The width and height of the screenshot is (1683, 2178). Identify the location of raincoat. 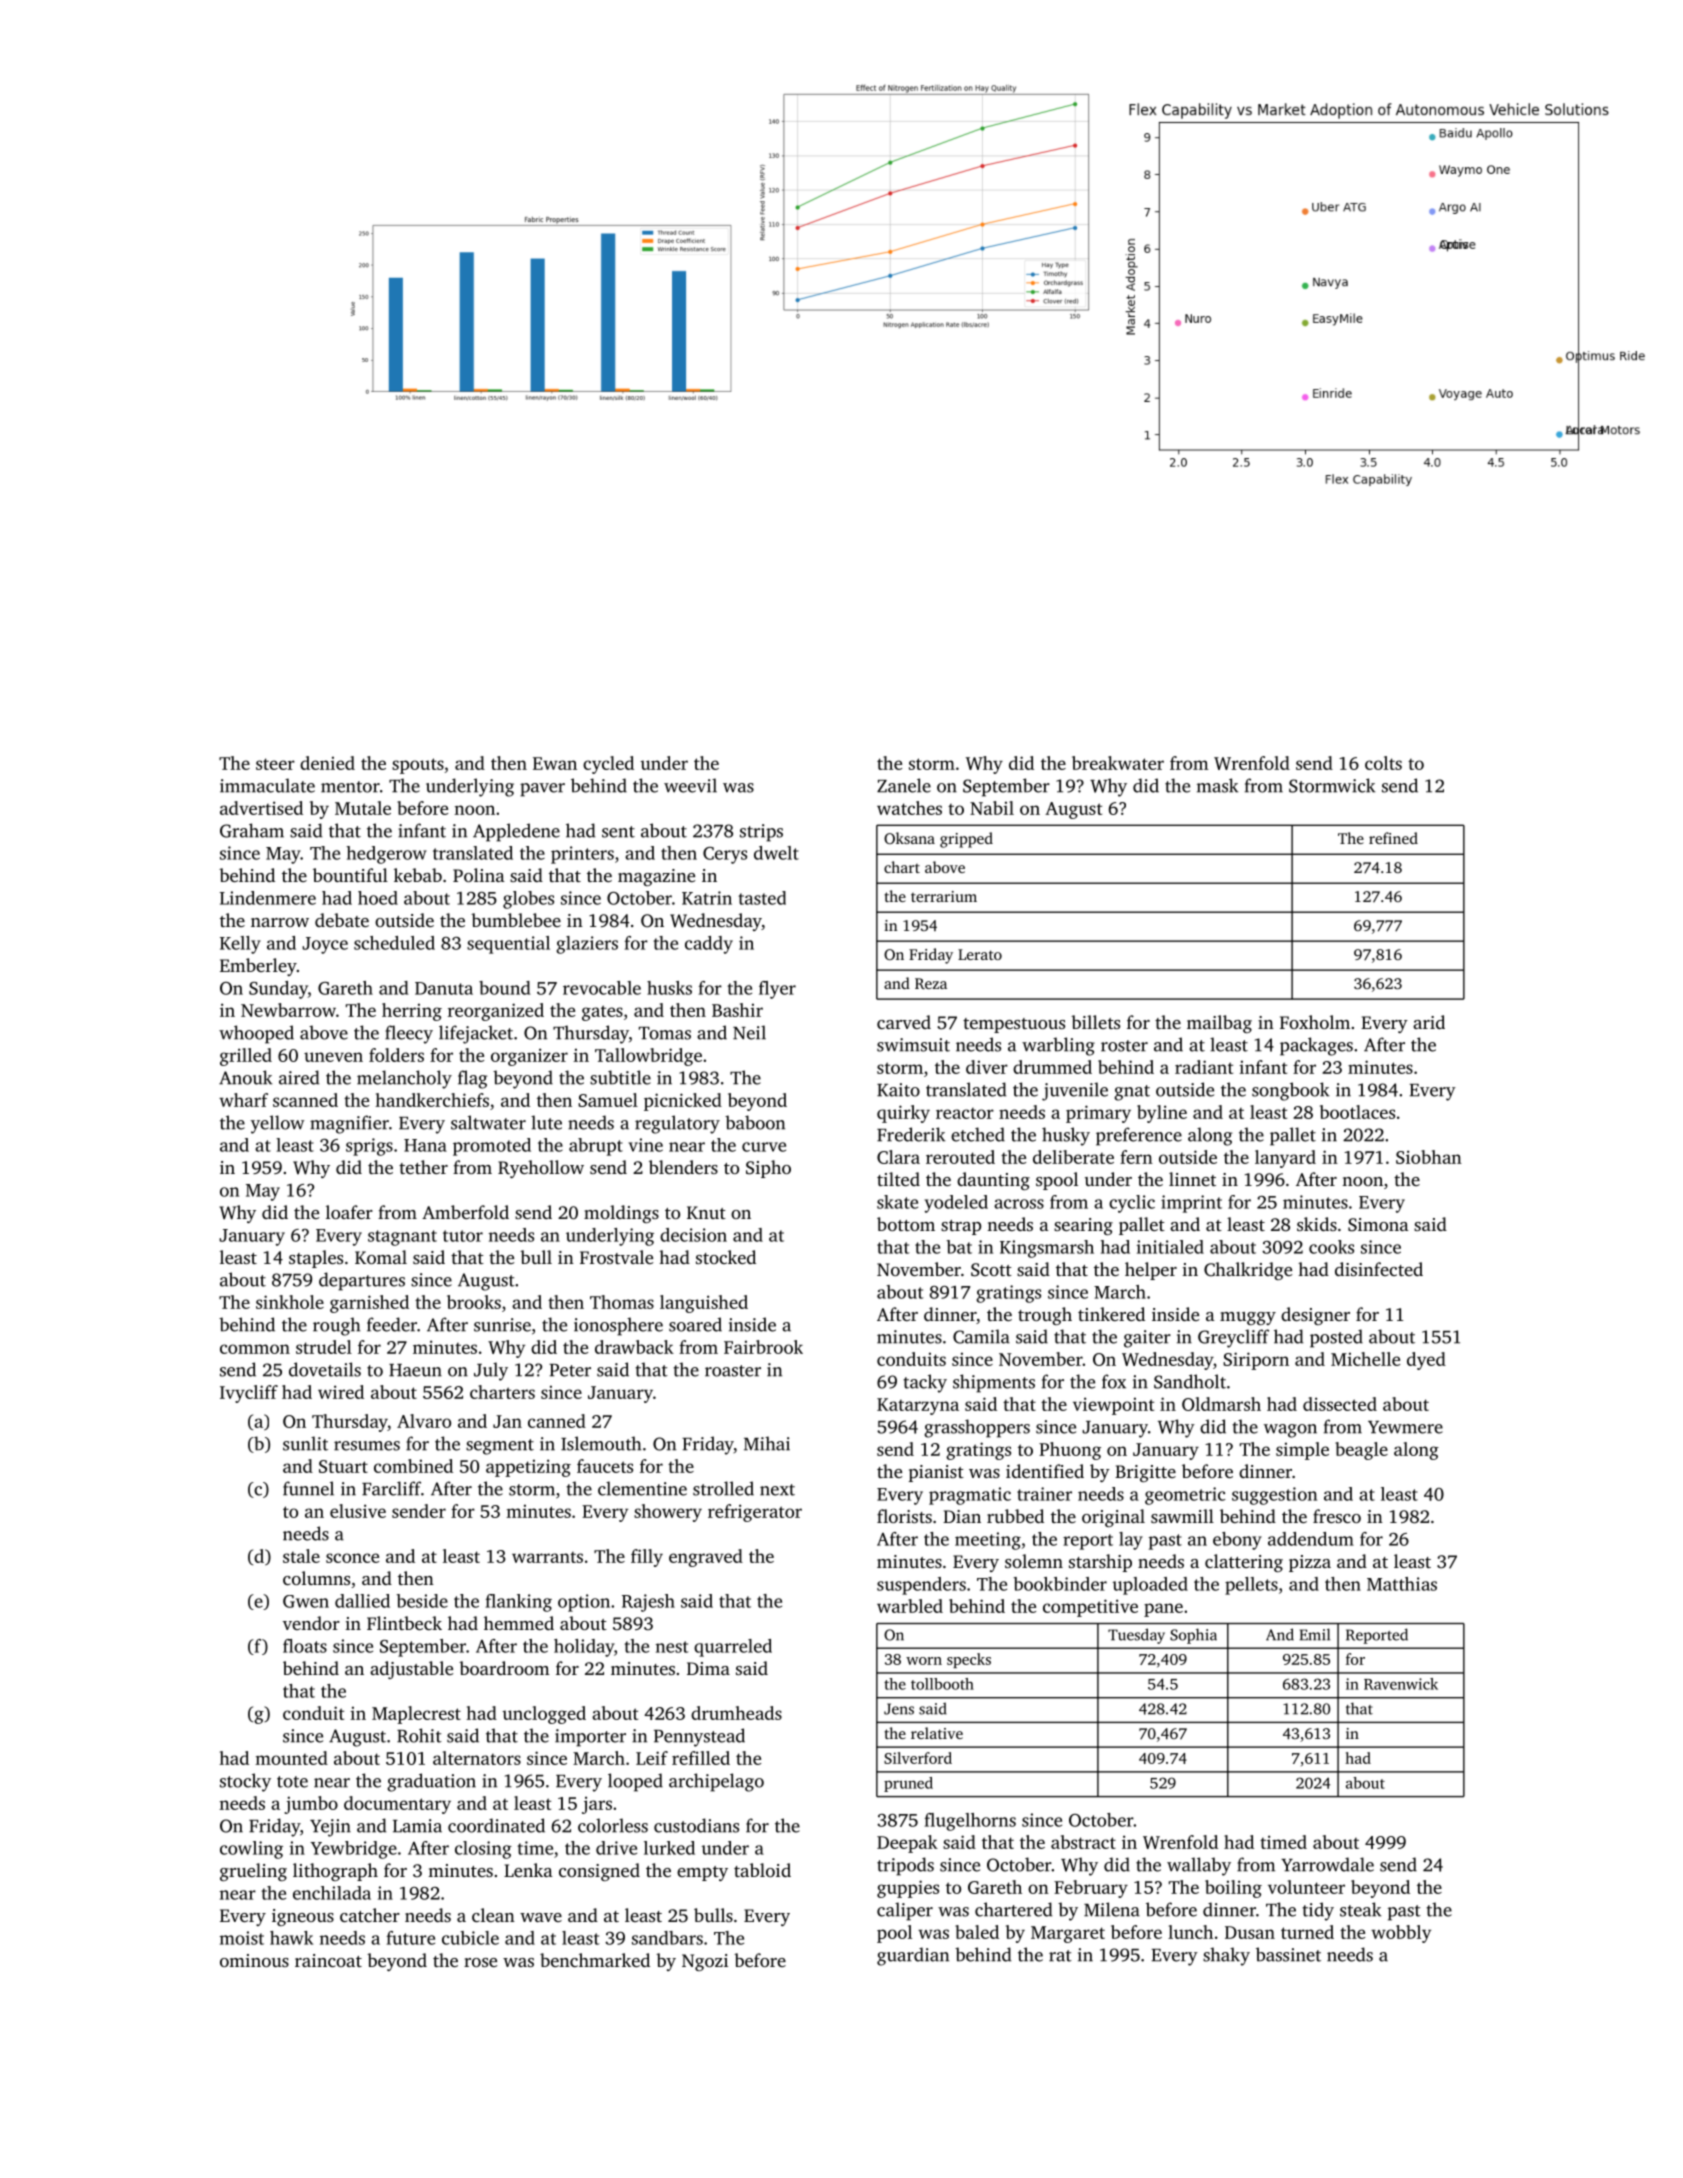
(328, 1960).
